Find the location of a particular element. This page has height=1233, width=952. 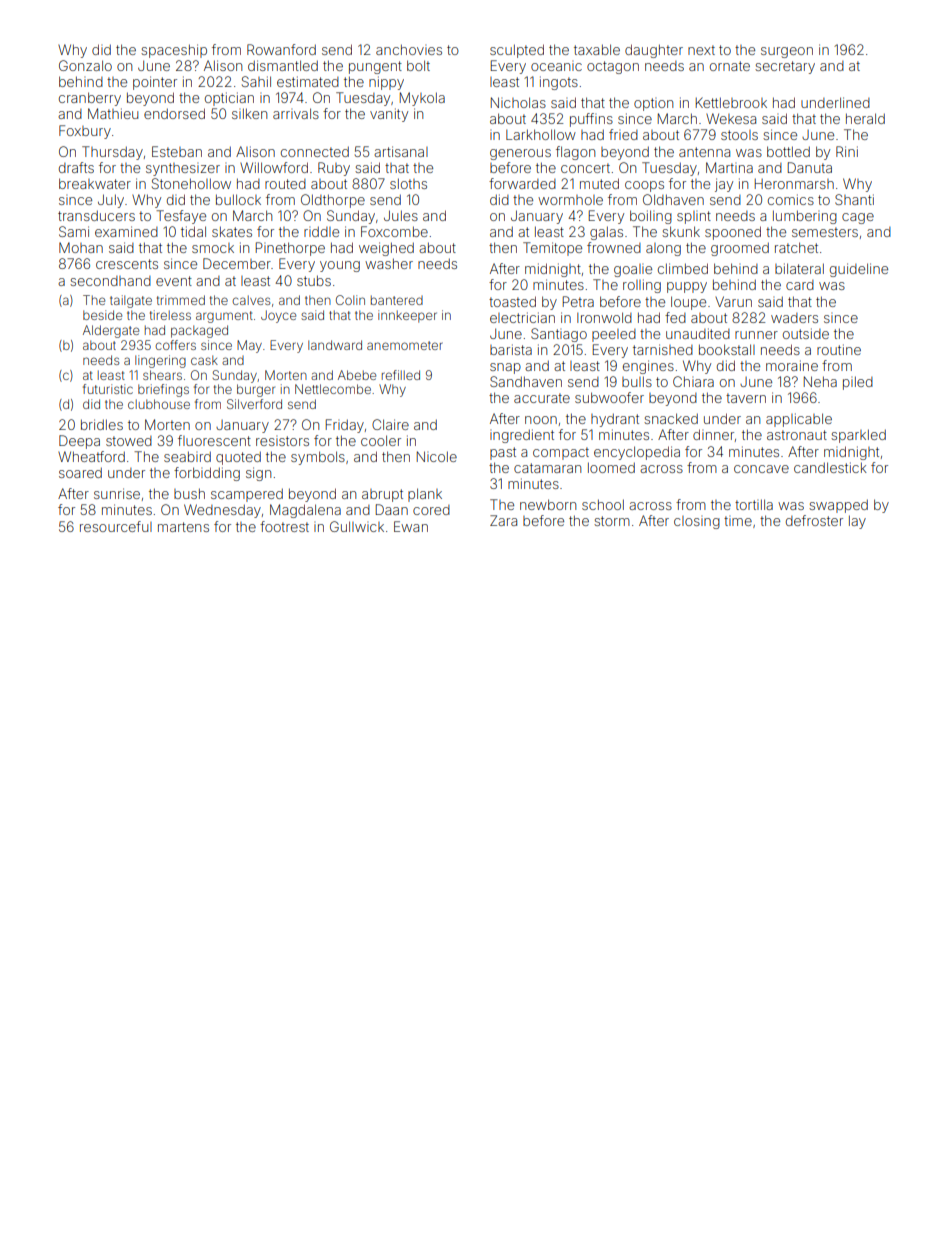

cranberry is located at coordinates (90, 99).
